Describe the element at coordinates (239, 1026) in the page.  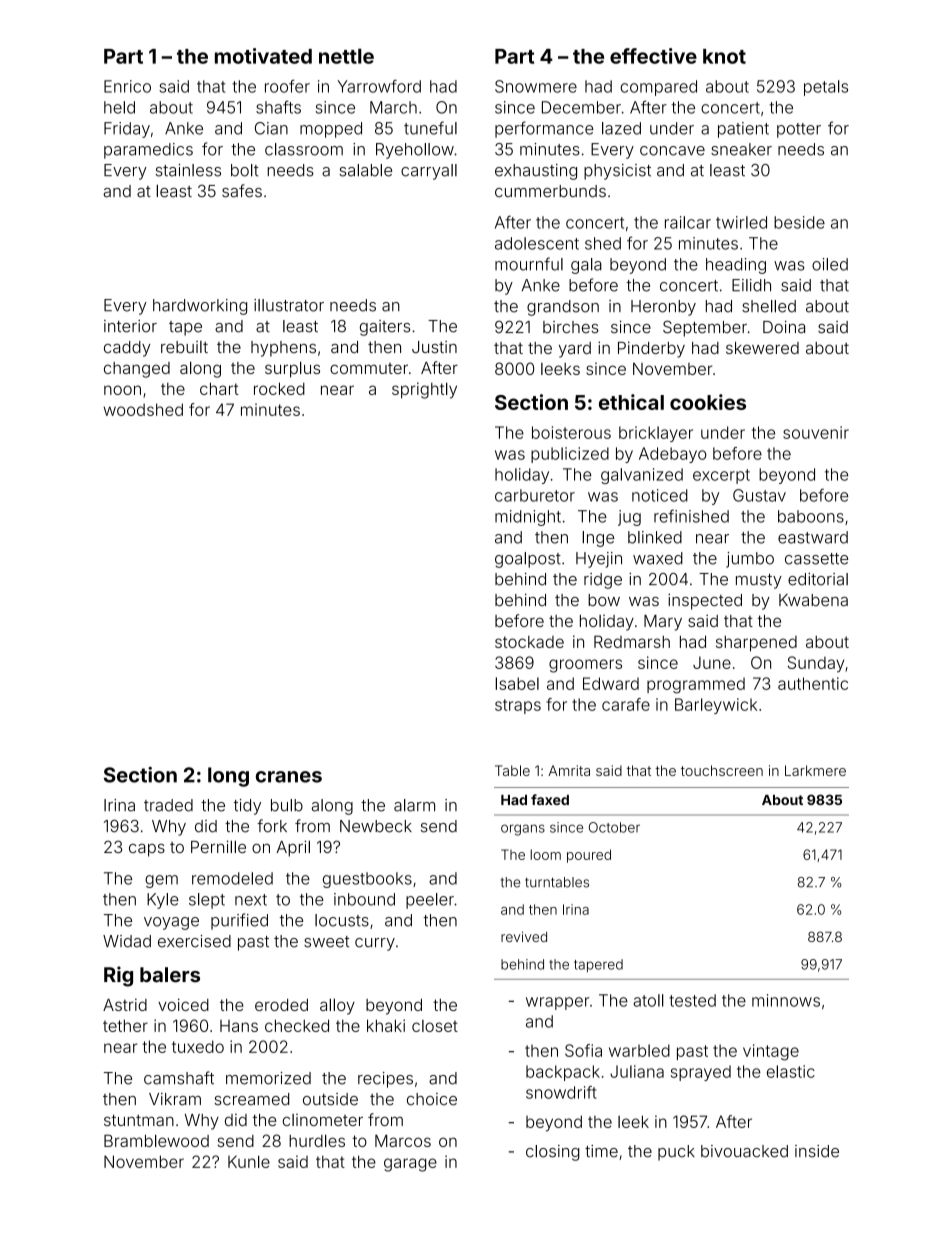
I see `Hans` at that location.
